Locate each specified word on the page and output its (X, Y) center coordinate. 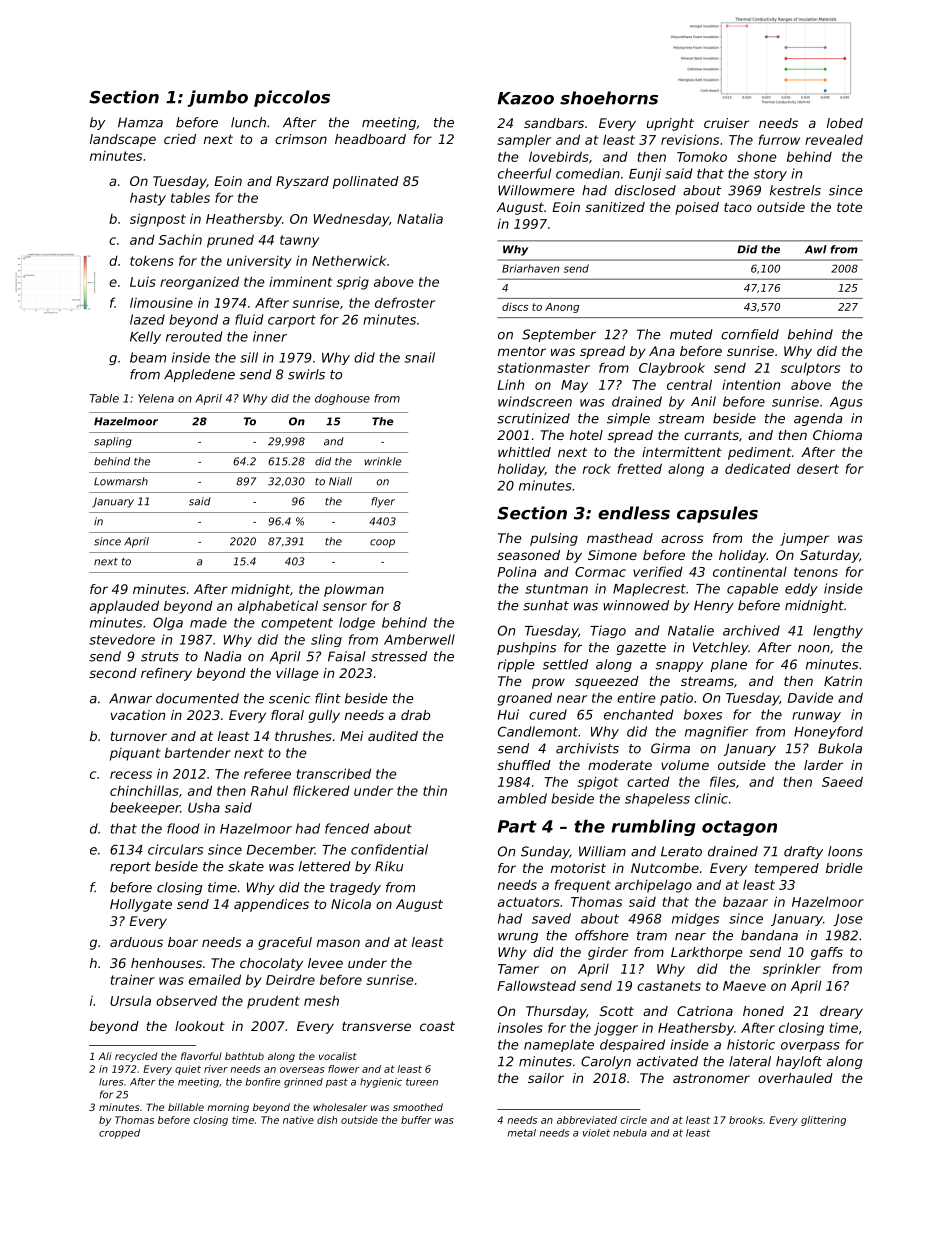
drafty (803, 852)
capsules (717, 514)
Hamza (140, 122)
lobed (845, 123)
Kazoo (526, 98)
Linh (511, 384)
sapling (113, 442)
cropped (119, 1134)
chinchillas (144, 790)
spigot (598, 783)
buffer (416, 1120)
